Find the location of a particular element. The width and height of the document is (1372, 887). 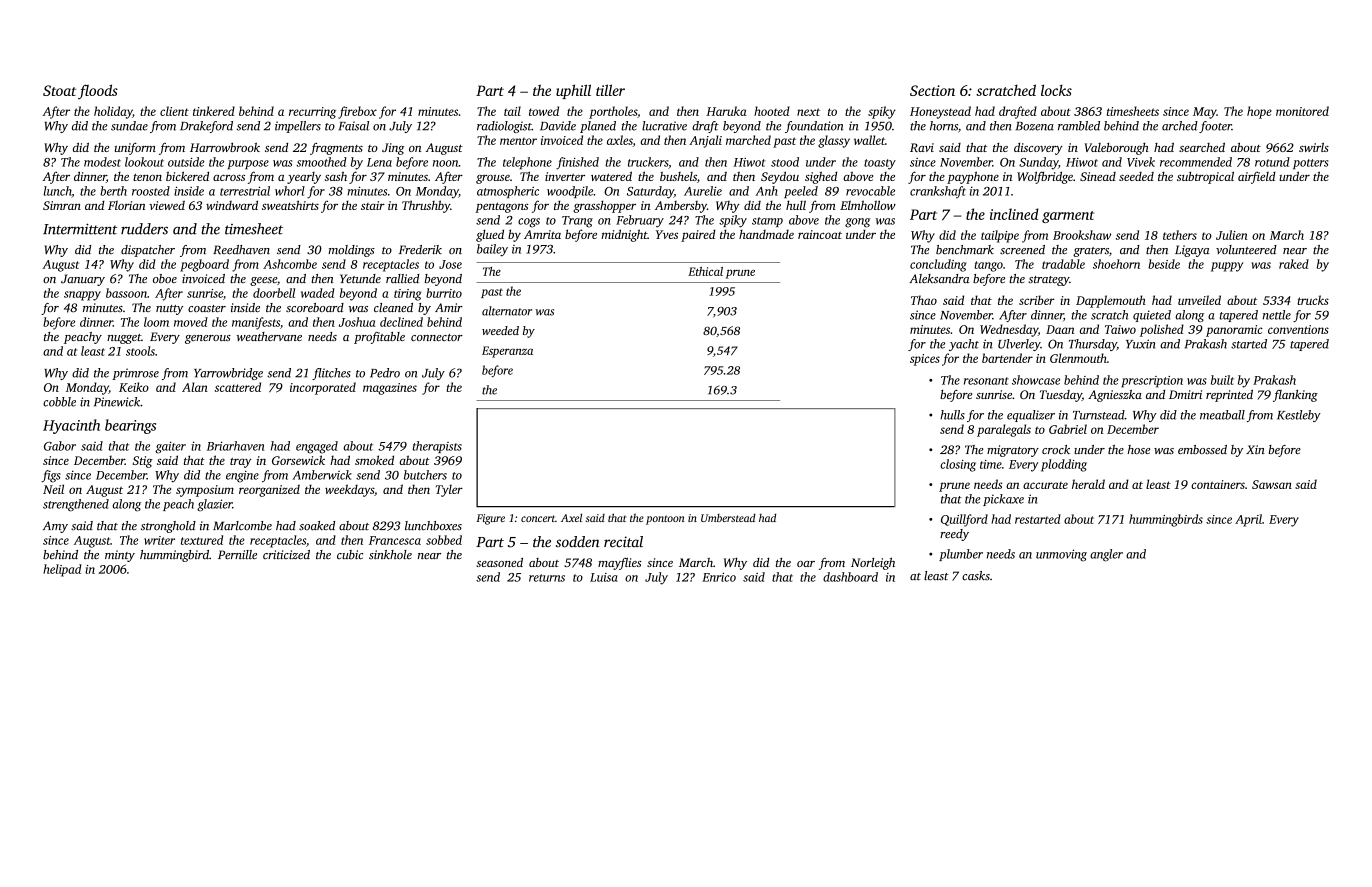

weathervane is located at coordinates (269, 336).
